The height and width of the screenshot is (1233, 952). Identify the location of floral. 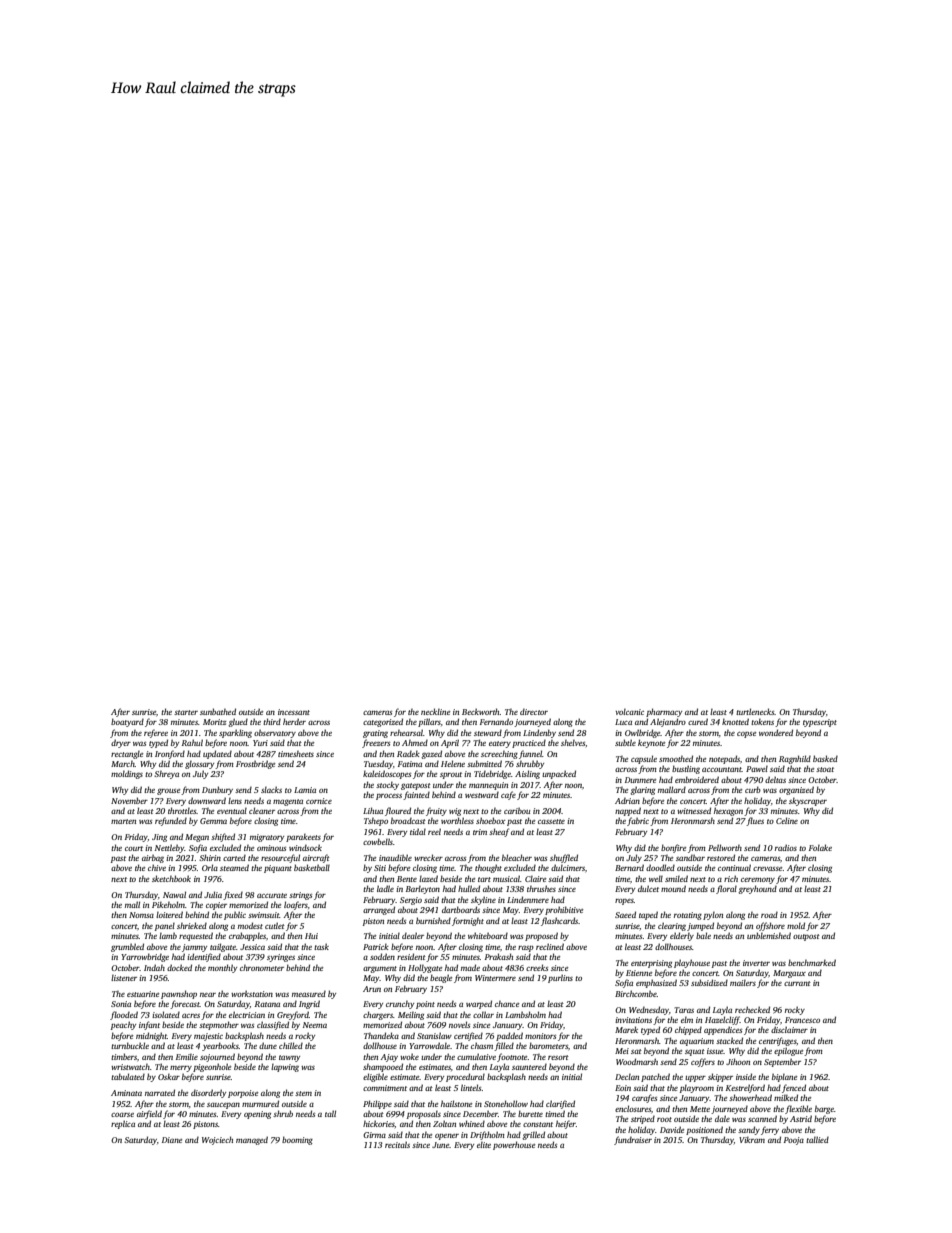
(726, 889).
